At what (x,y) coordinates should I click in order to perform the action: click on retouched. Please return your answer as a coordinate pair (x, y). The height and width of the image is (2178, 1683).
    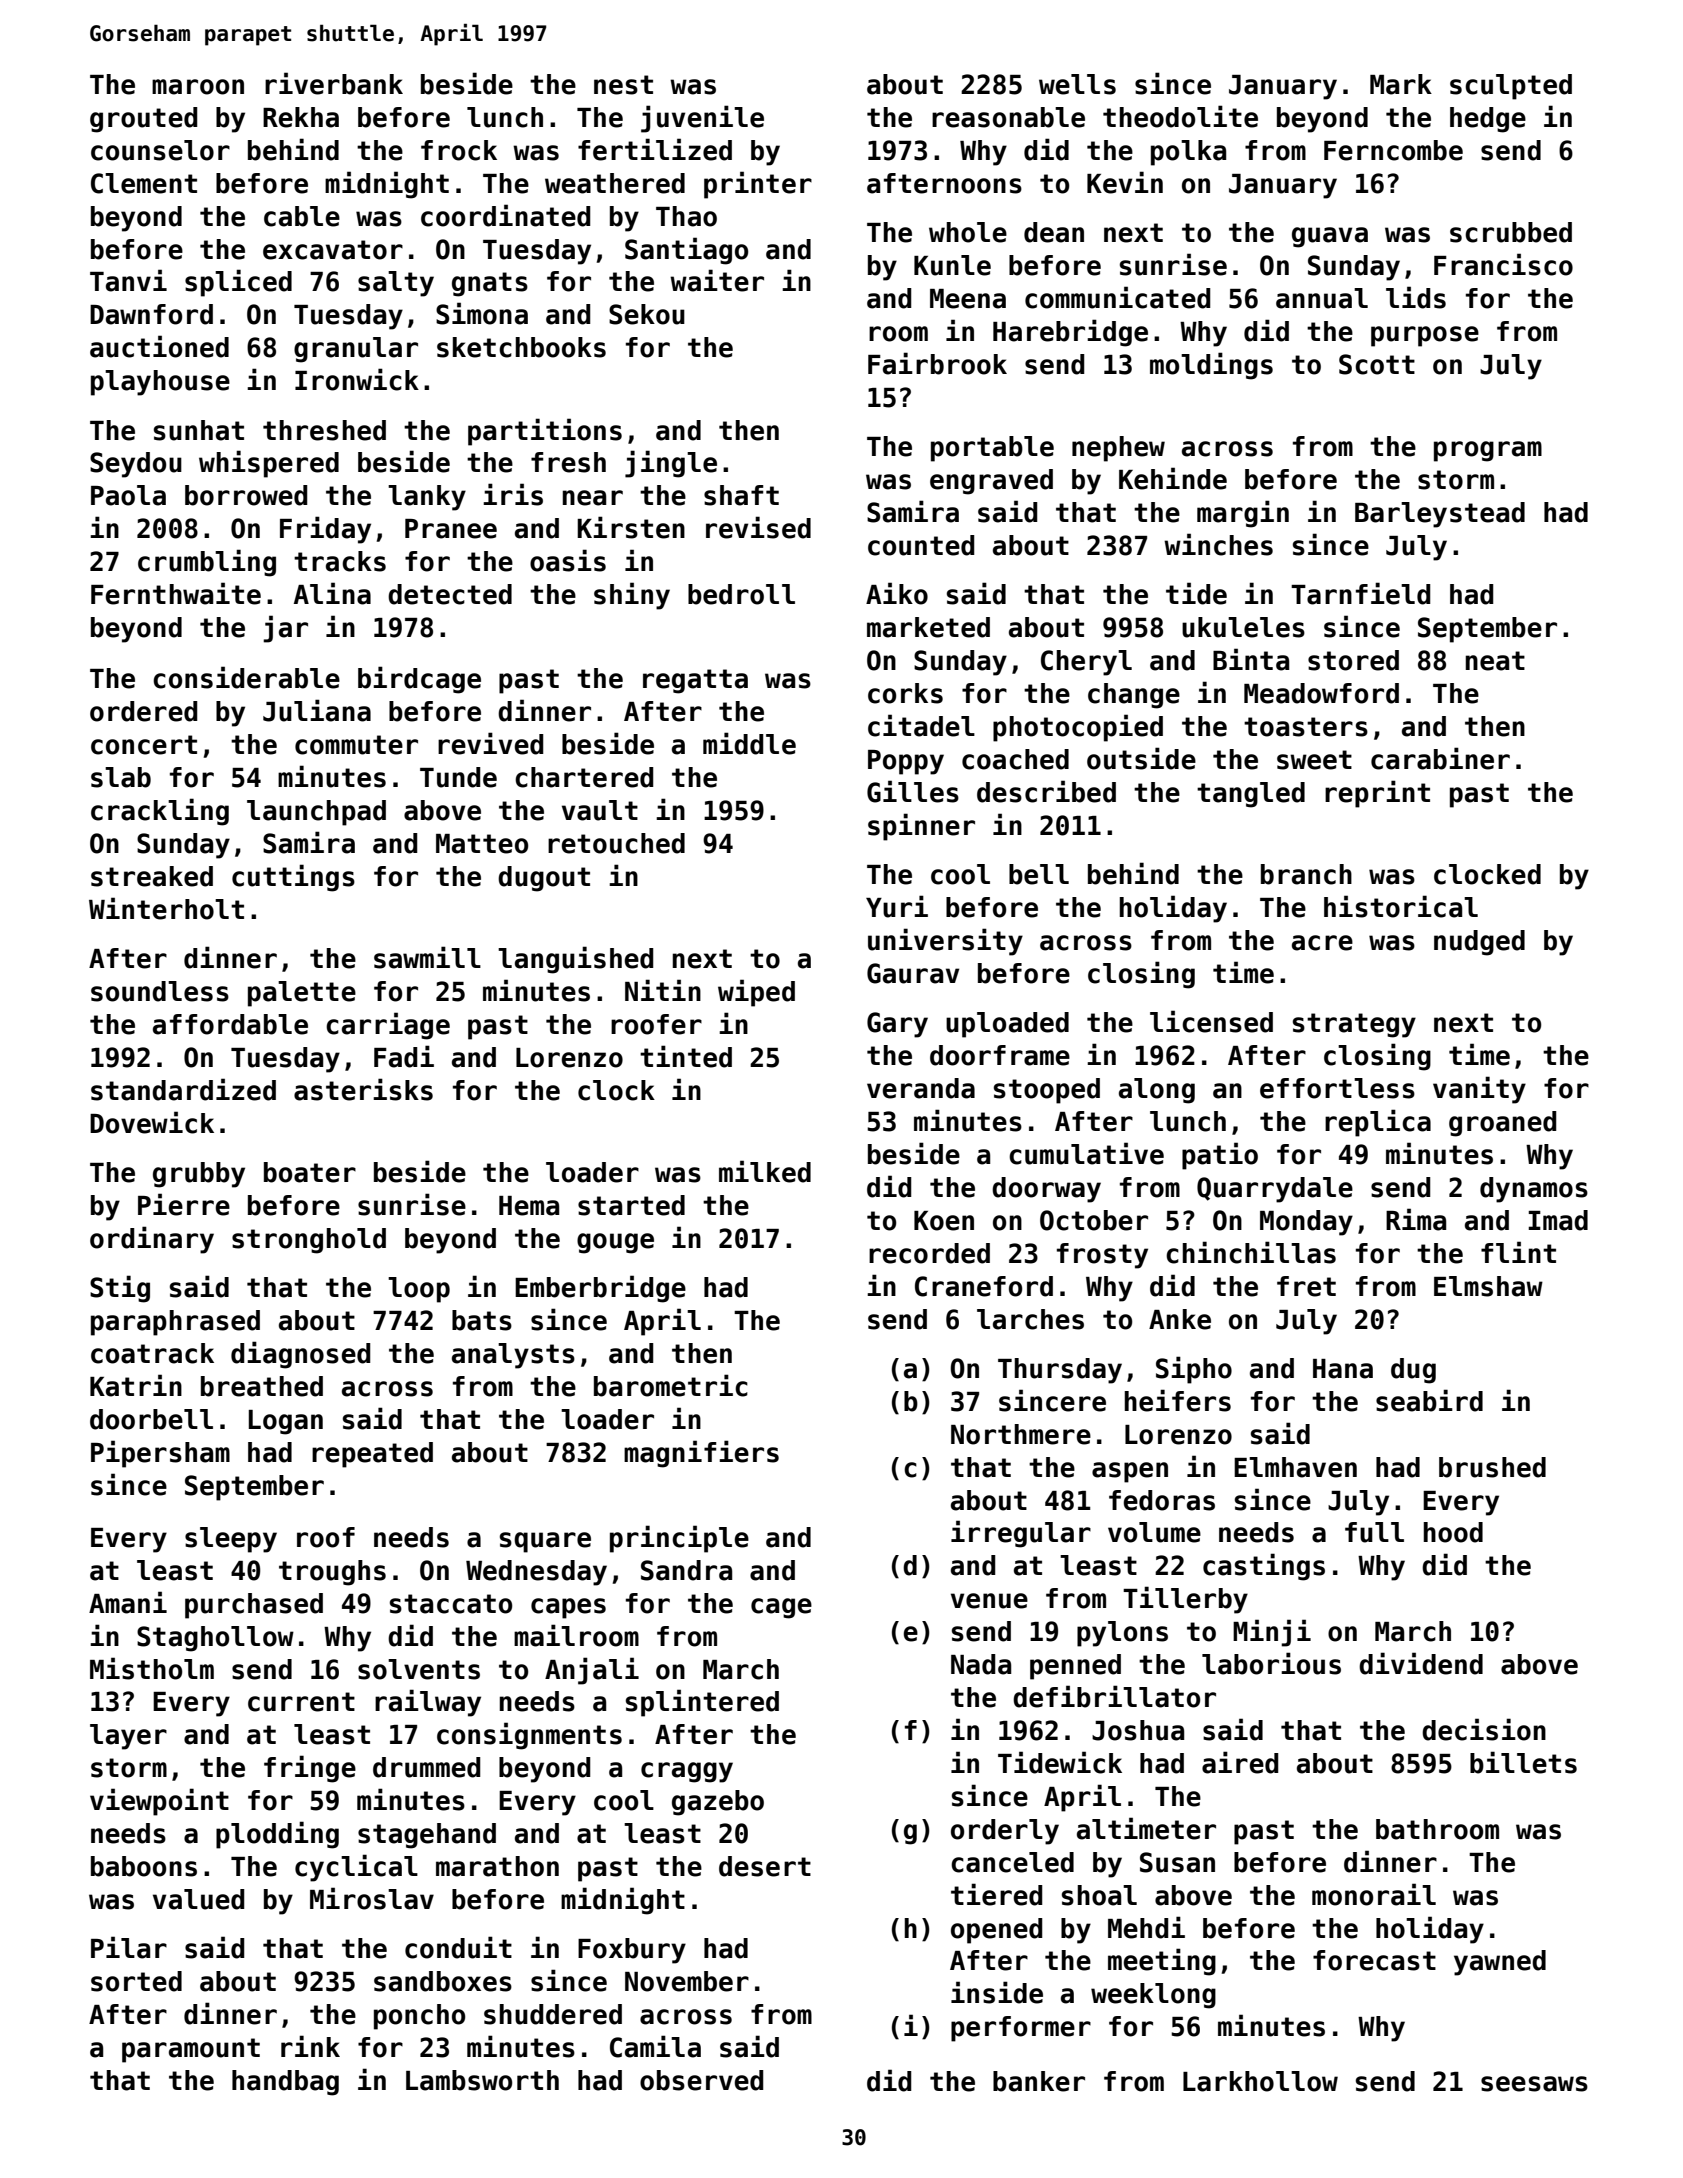
    Looking at the image, I should click on (616, 843).
